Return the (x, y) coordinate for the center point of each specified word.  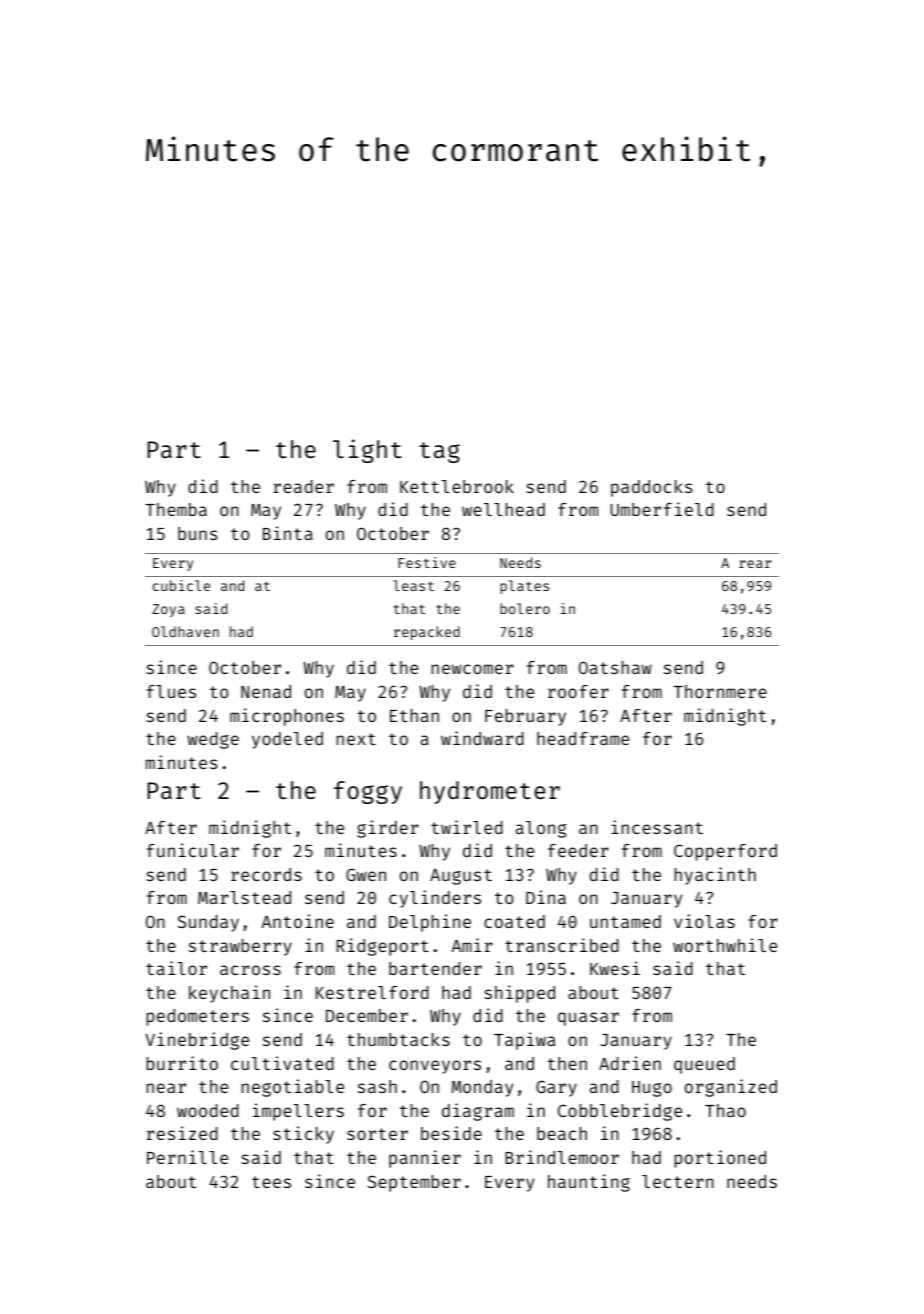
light (367, 451)
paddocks (652, 488)
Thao (725, 1110)
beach (562, 1133)
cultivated (282, 1063)
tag (439, 452)
